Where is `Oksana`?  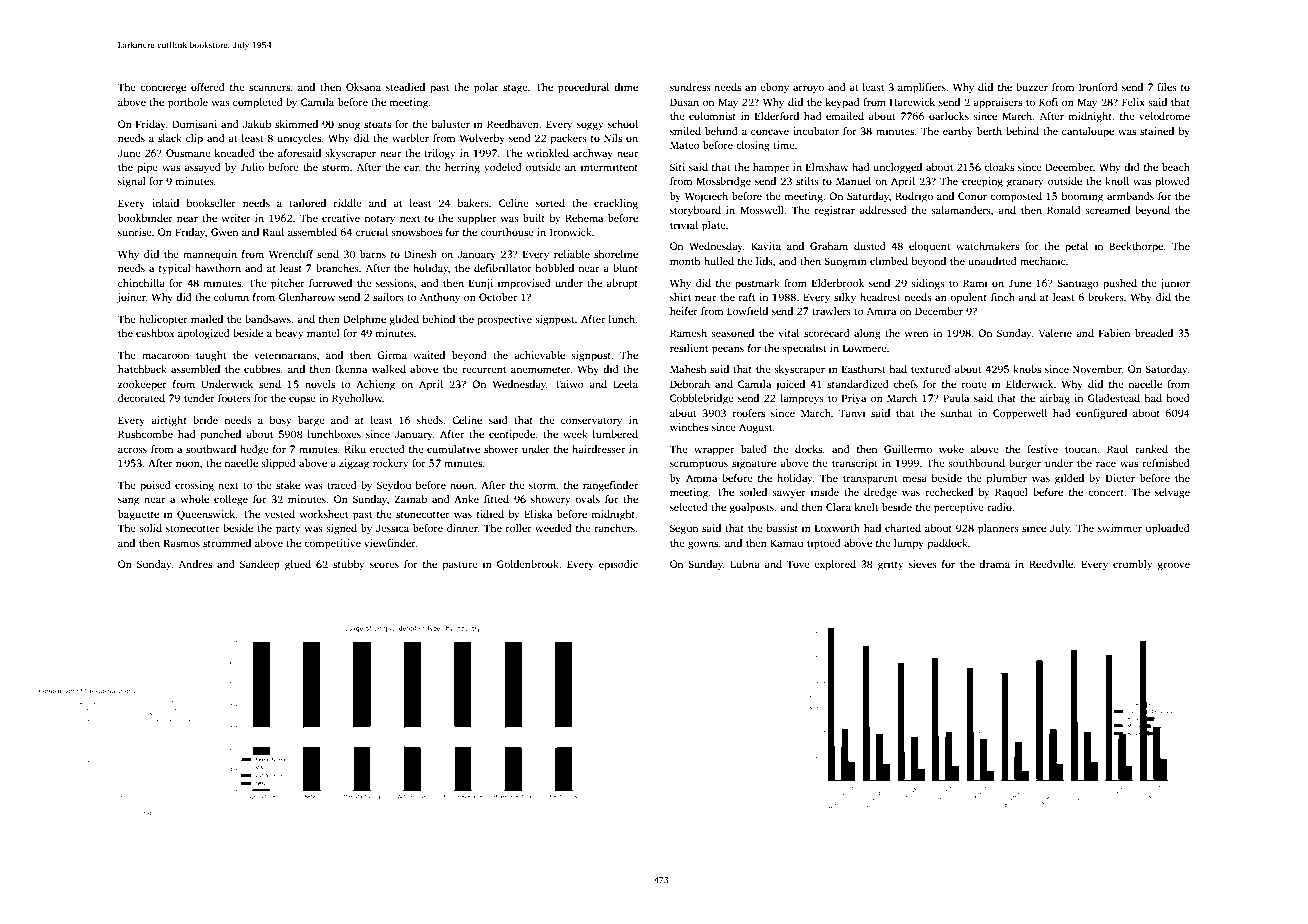
Oksana is located at coordinates (363, 87).
